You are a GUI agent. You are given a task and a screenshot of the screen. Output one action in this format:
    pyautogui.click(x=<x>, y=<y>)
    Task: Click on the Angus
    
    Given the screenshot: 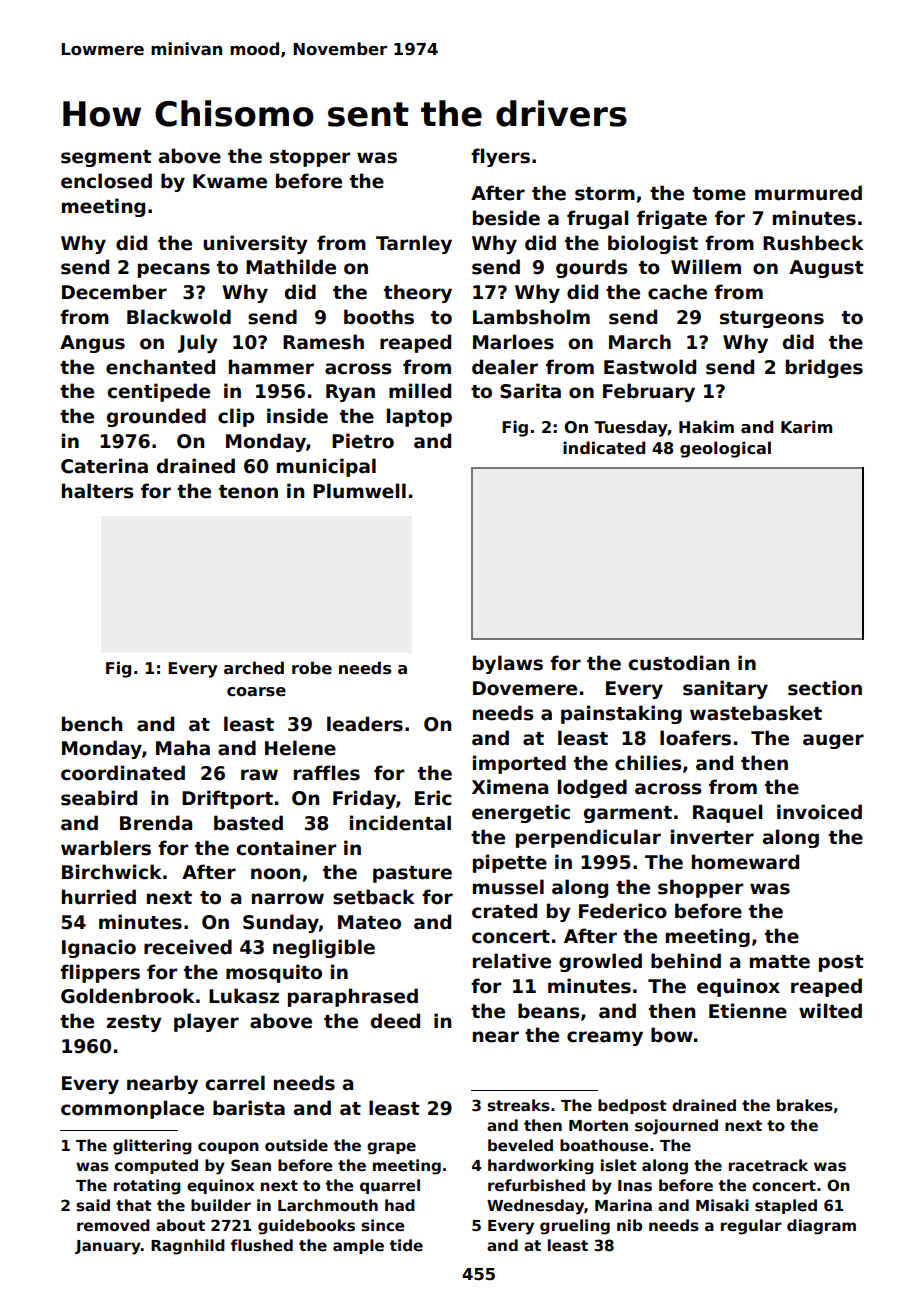 What is the action you would take?
    pyautogui.click(x=92, y=344)
